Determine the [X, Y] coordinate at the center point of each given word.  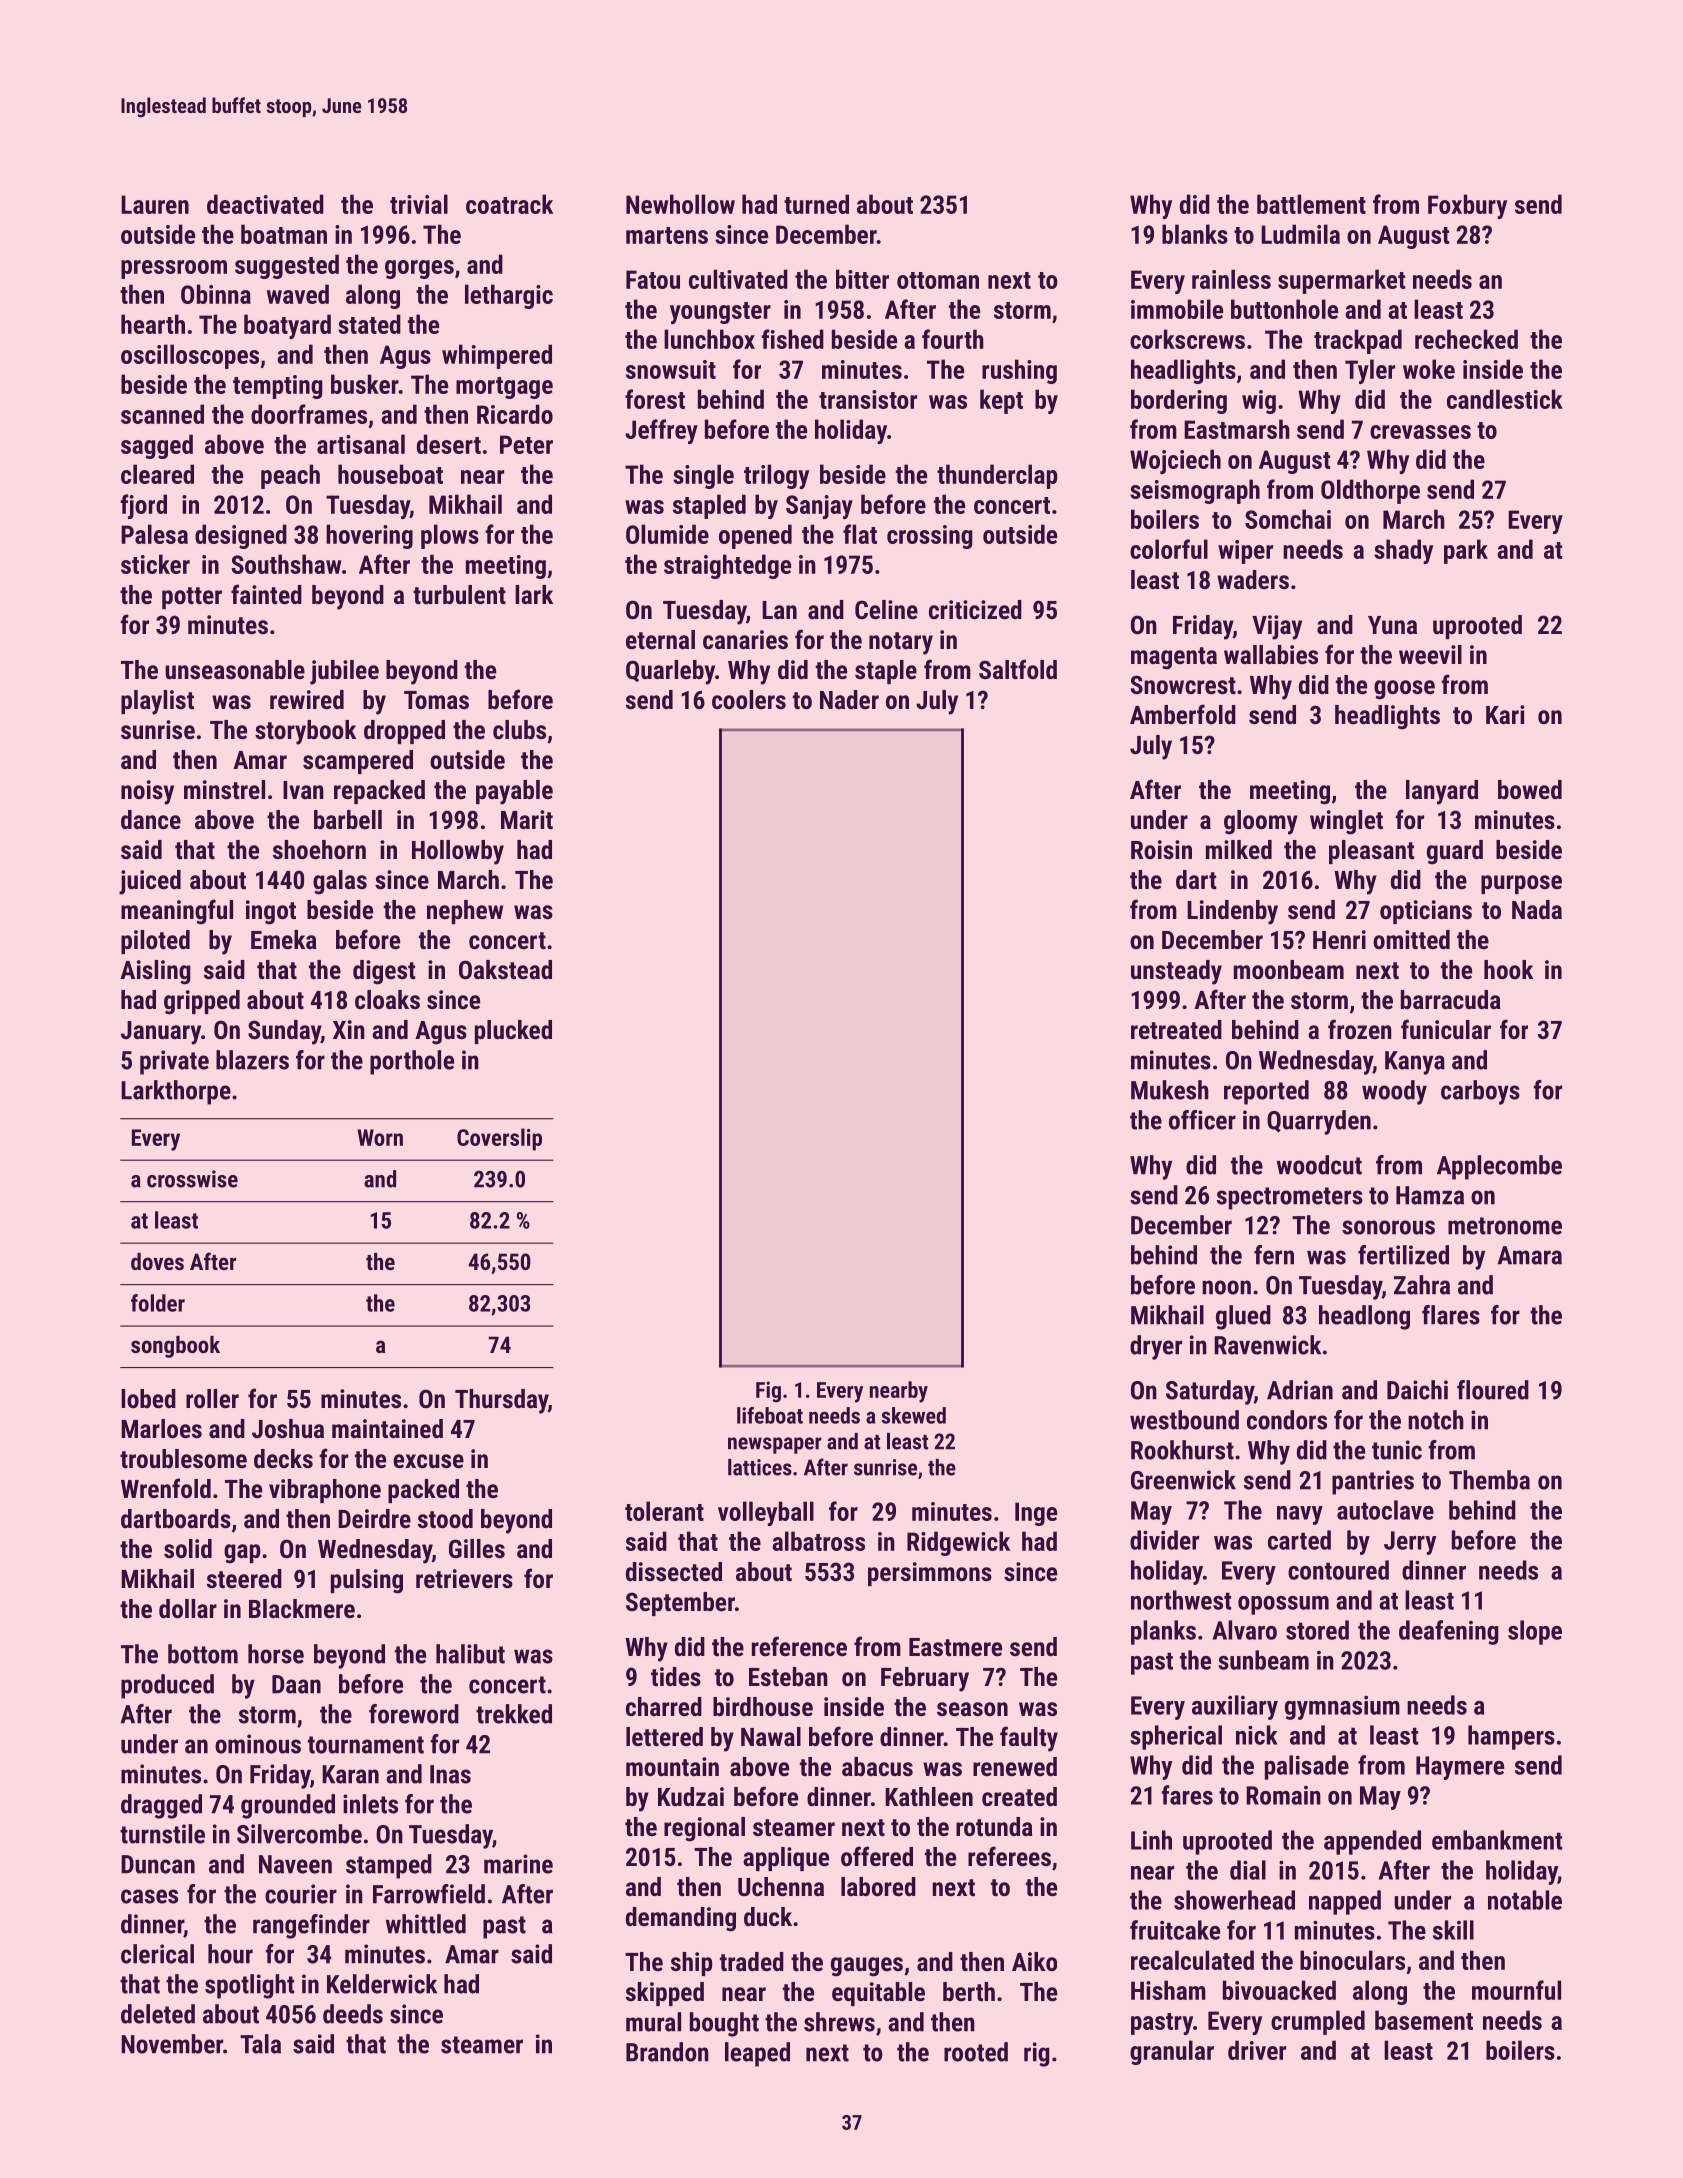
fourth [953, 339]
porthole [412, 1062]
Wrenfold [166, 1488]
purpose [1521, 884]
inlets [370, 1804]
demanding [681, 1919]
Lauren [155, 204]
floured [1493, 1390]
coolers [749, 699]
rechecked [1466, 339]
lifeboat [770, 1415]
